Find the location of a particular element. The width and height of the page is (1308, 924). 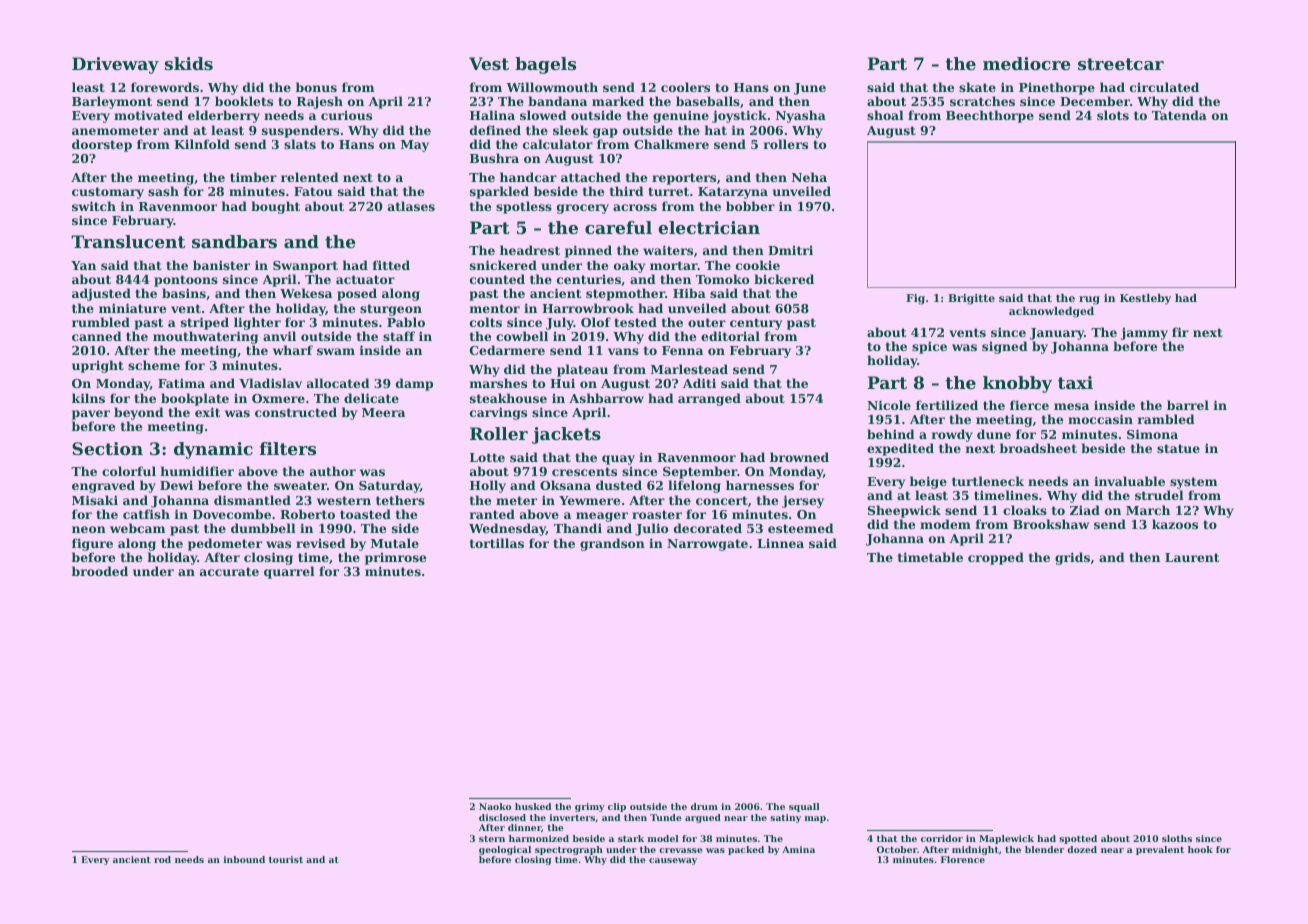

posed is located at coordinates (357, 294).
